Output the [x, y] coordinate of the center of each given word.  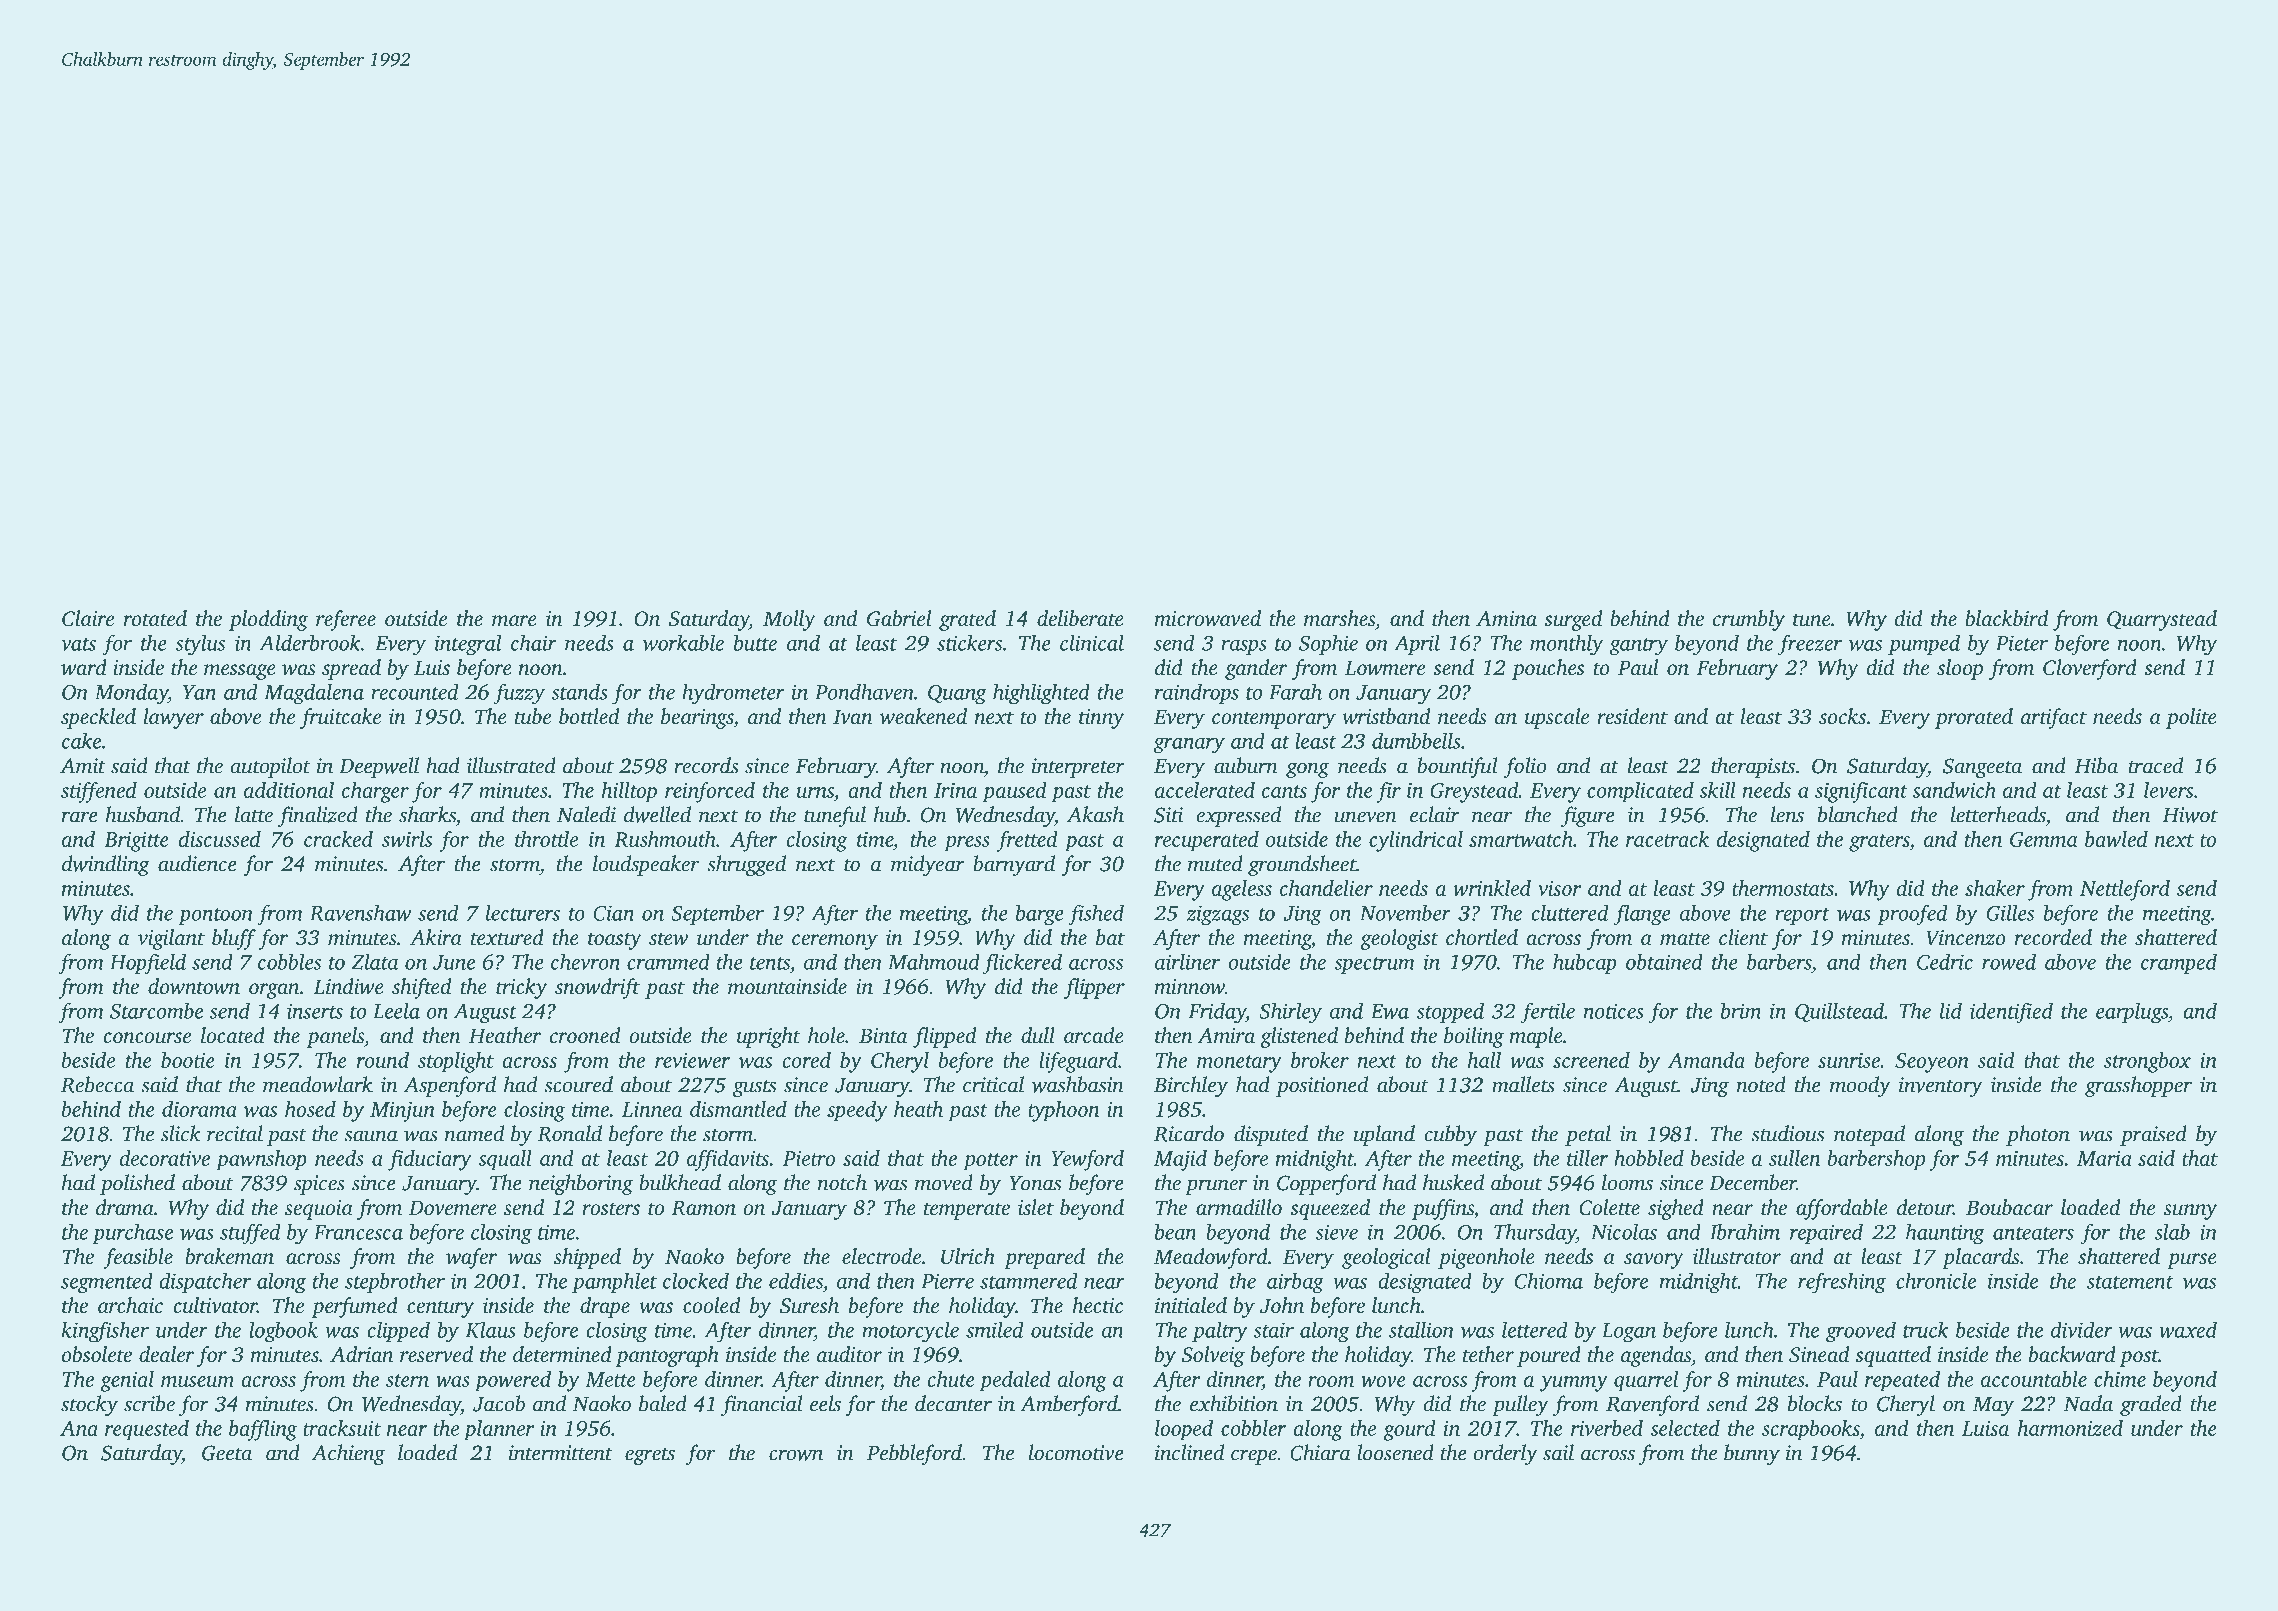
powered [513, 1381]
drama [125, 1207]
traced [2155, 765]
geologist [1399, 939]
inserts [315, 1011]
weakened [923, 716]
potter [990, 1162]
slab [2172, 1231]
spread [351, 669]
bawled [2116, 839]
